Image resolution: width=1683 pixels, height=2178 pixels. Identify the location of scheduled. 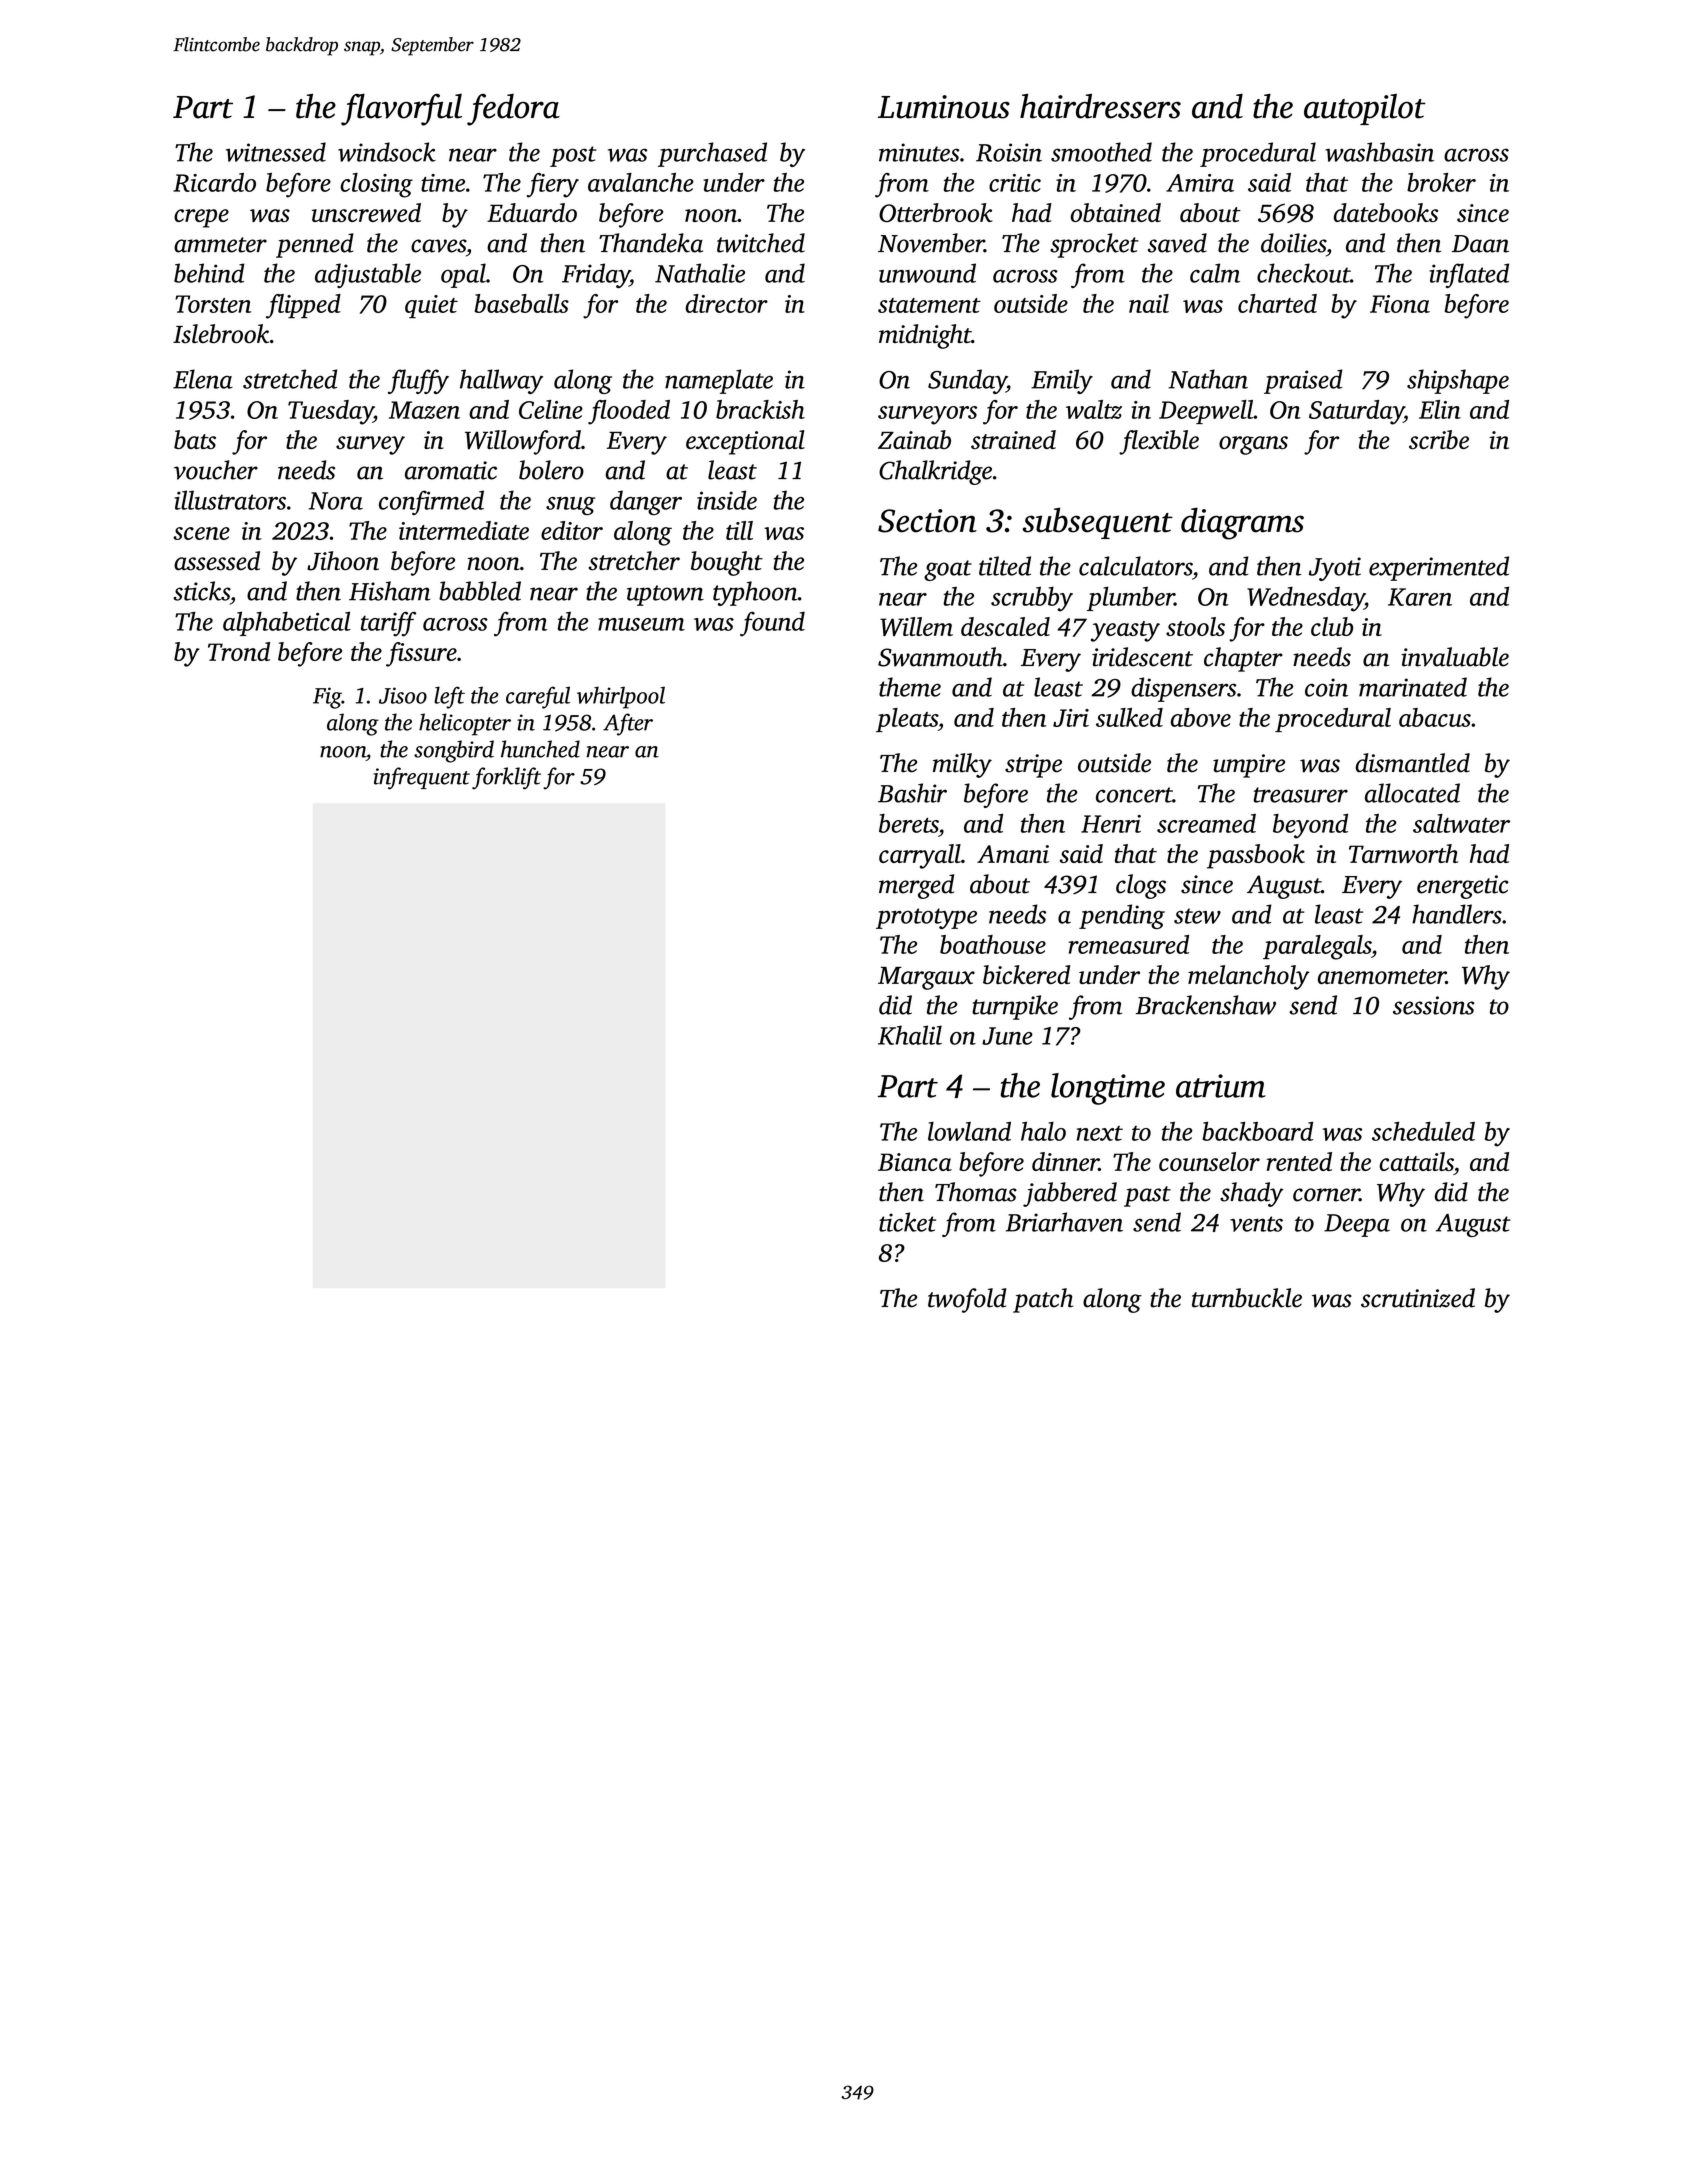
(1423, 1131).
